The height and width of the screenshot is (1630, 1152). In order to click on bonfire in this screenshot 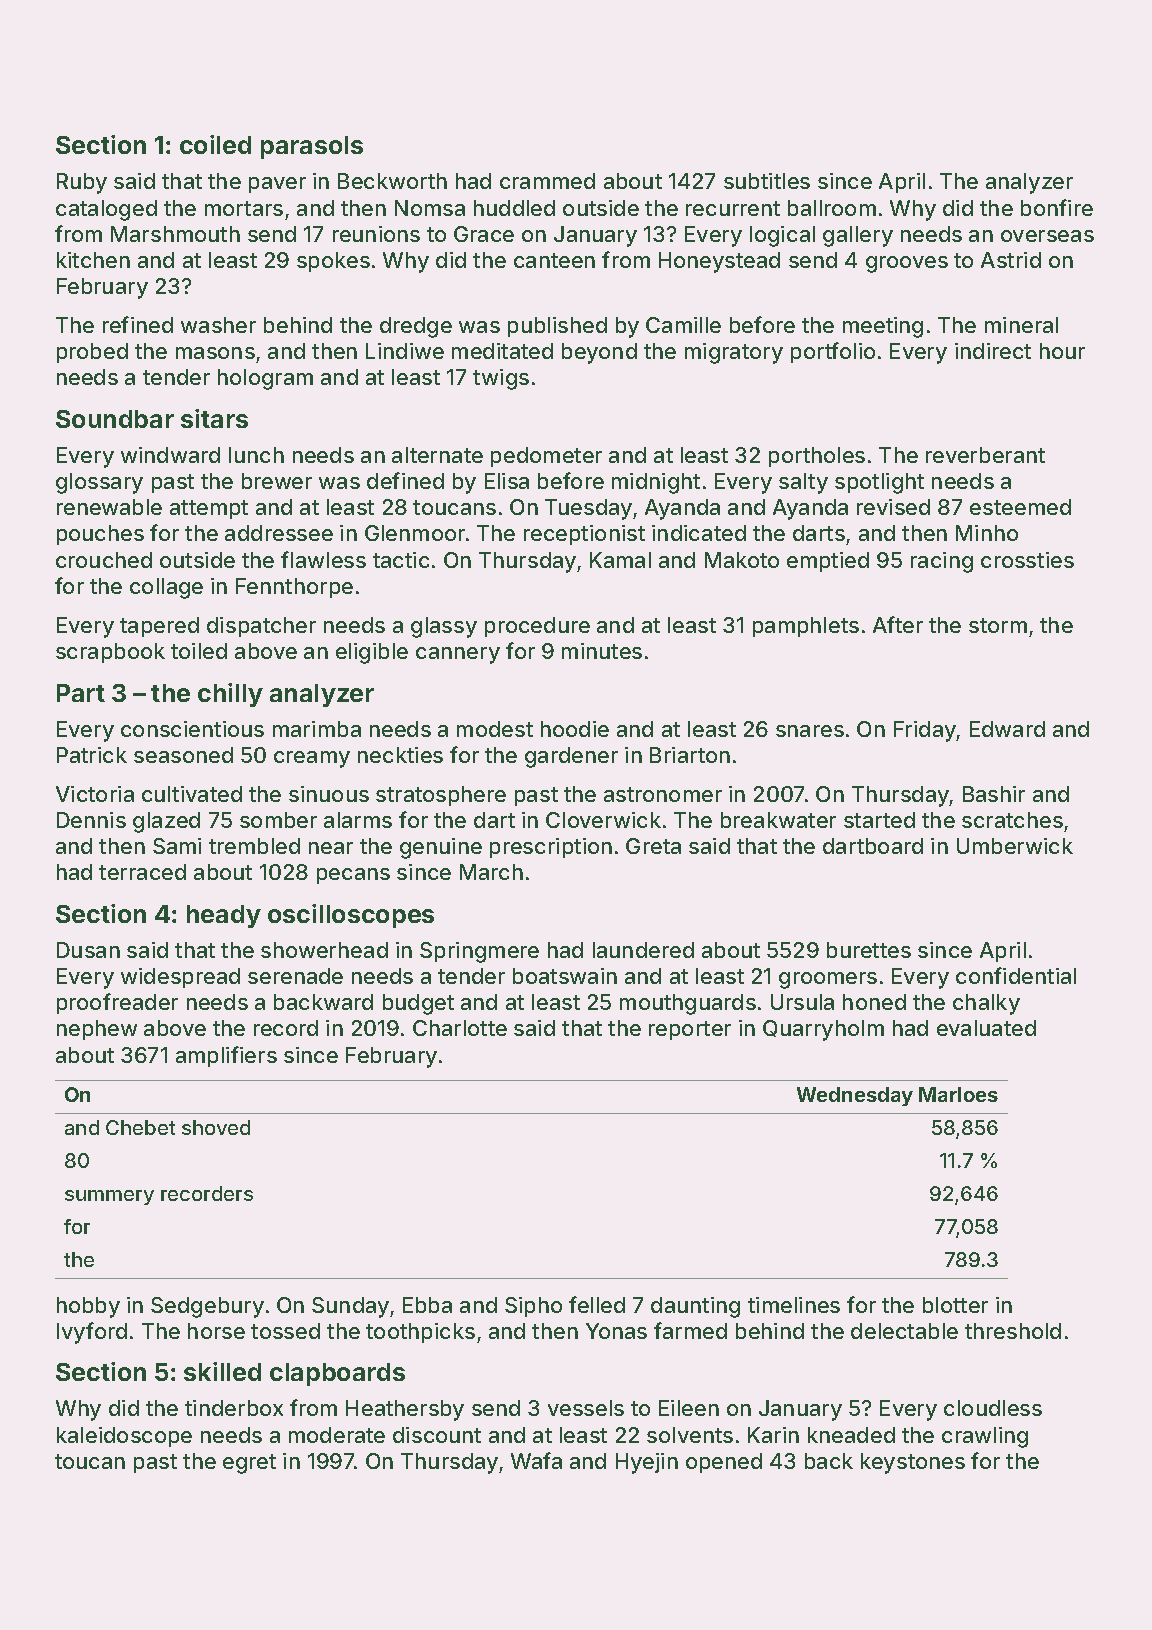, I will do `click(1057, 207)`.
